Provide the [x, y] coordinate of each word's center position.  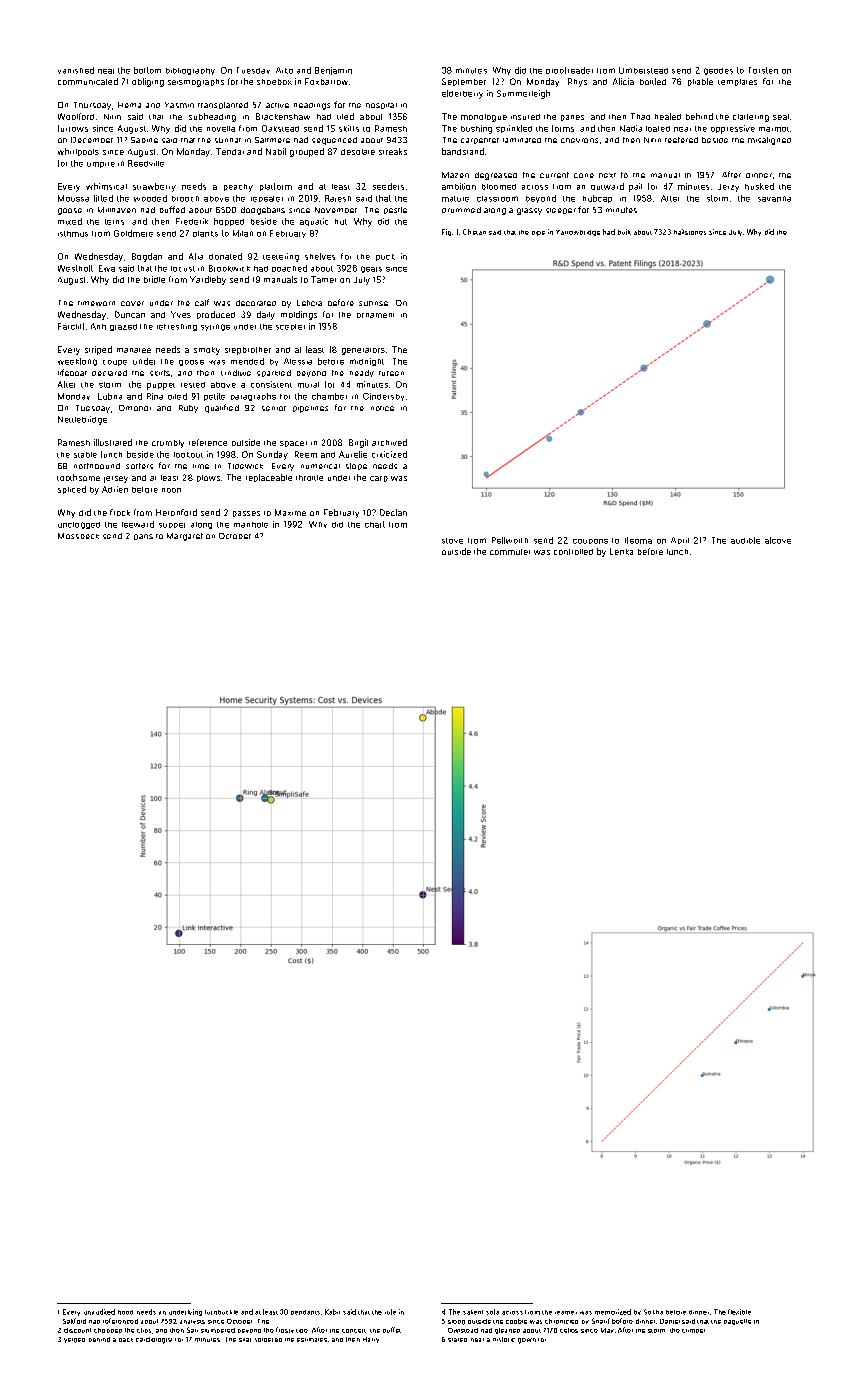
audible [745, 540]
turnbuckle [221, 1312]
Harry [371, 1340]
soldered [268, 1340]
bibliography [190, 71]
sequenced [334, 141]
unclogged [79, 525]
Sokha [653, 1312]
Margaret [185, 537]
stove [452, 541]
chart [375, 524]
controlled [573, 552]
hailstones [690, 232]
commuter [510, 552]
